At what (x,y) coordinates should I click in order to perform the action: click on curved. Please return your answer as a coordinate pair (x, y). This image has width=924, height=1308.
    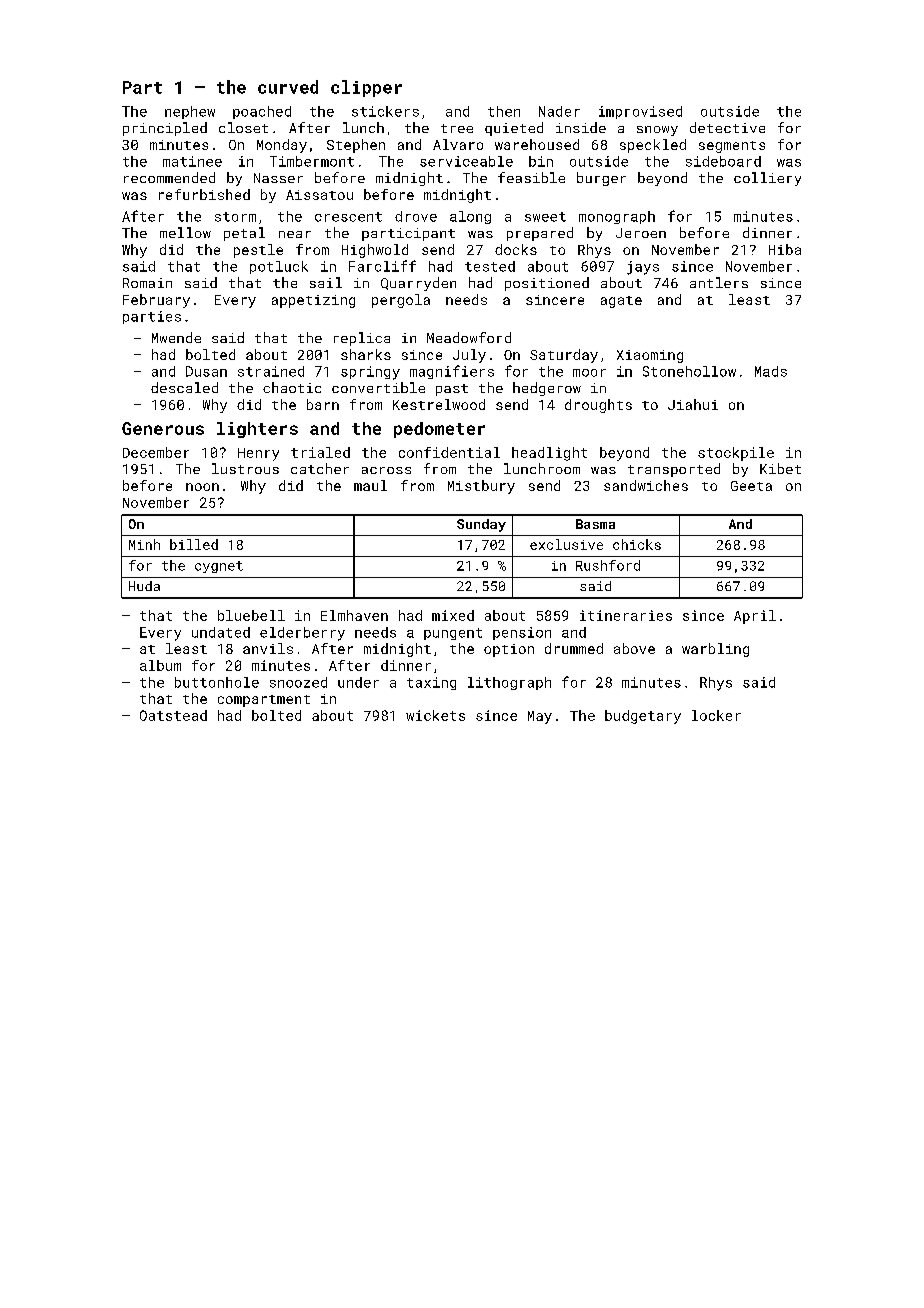
    Looking at the image, I should click on (288, 87).
